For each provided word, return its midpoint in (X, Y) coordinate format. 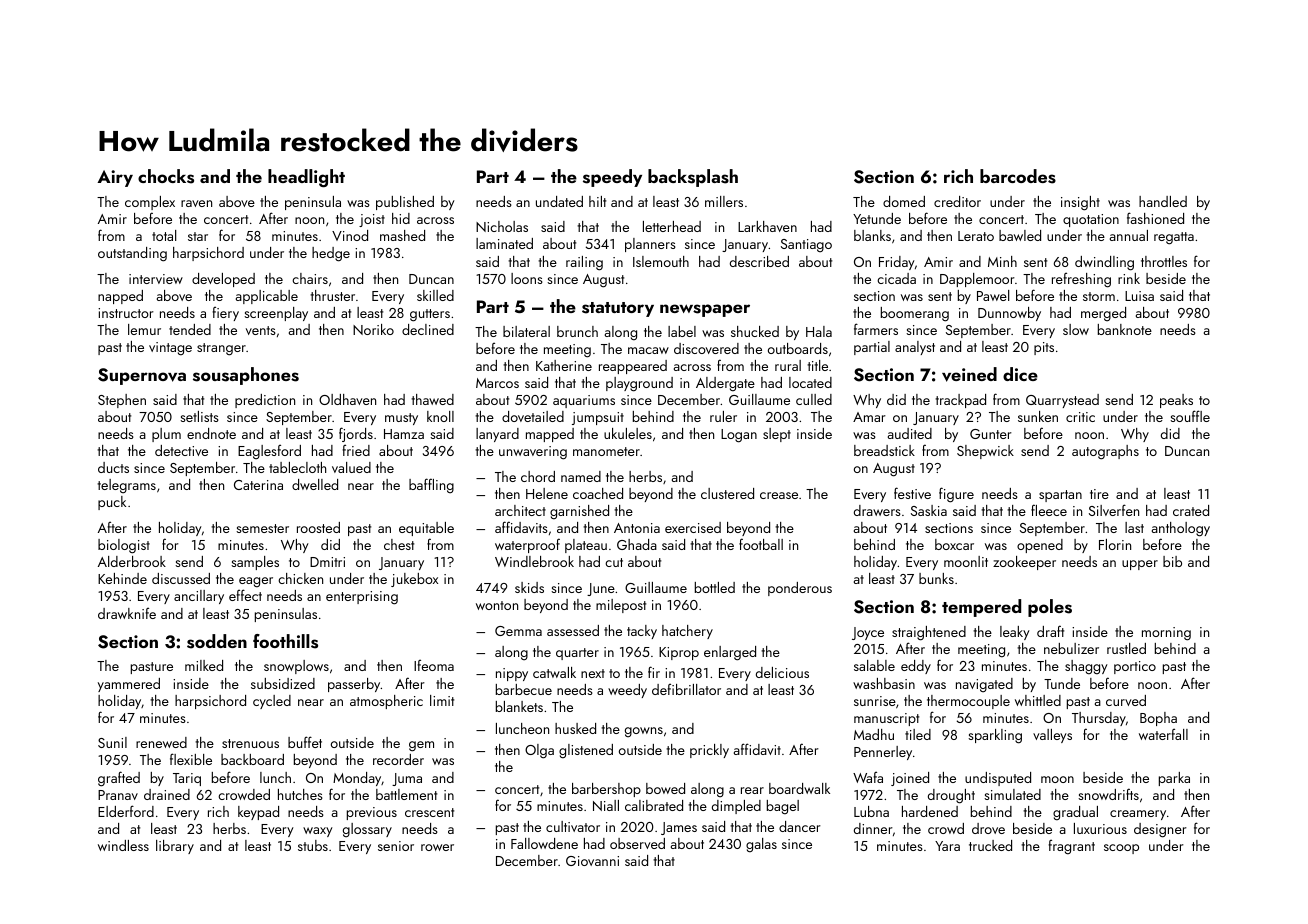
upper (1140, 565)
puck (112, 503)
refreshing (1081, 280)
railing (584, 263)
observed (637, 843)
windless (123, 845)
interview (156, 279)
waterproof (527, 545)
